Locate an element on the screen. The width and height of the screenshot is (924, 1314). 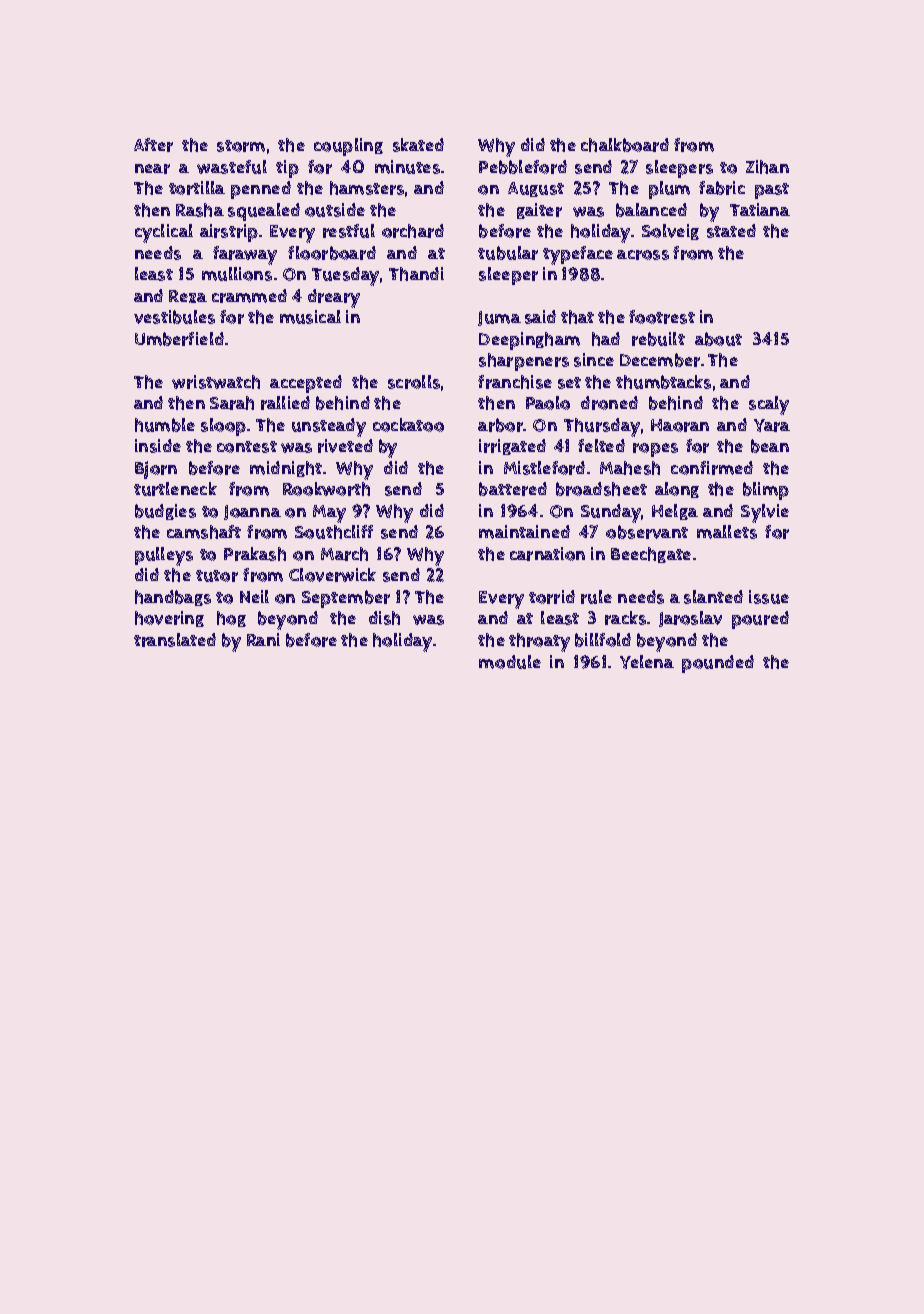
cyclical is located at coordinates (164, 233).
